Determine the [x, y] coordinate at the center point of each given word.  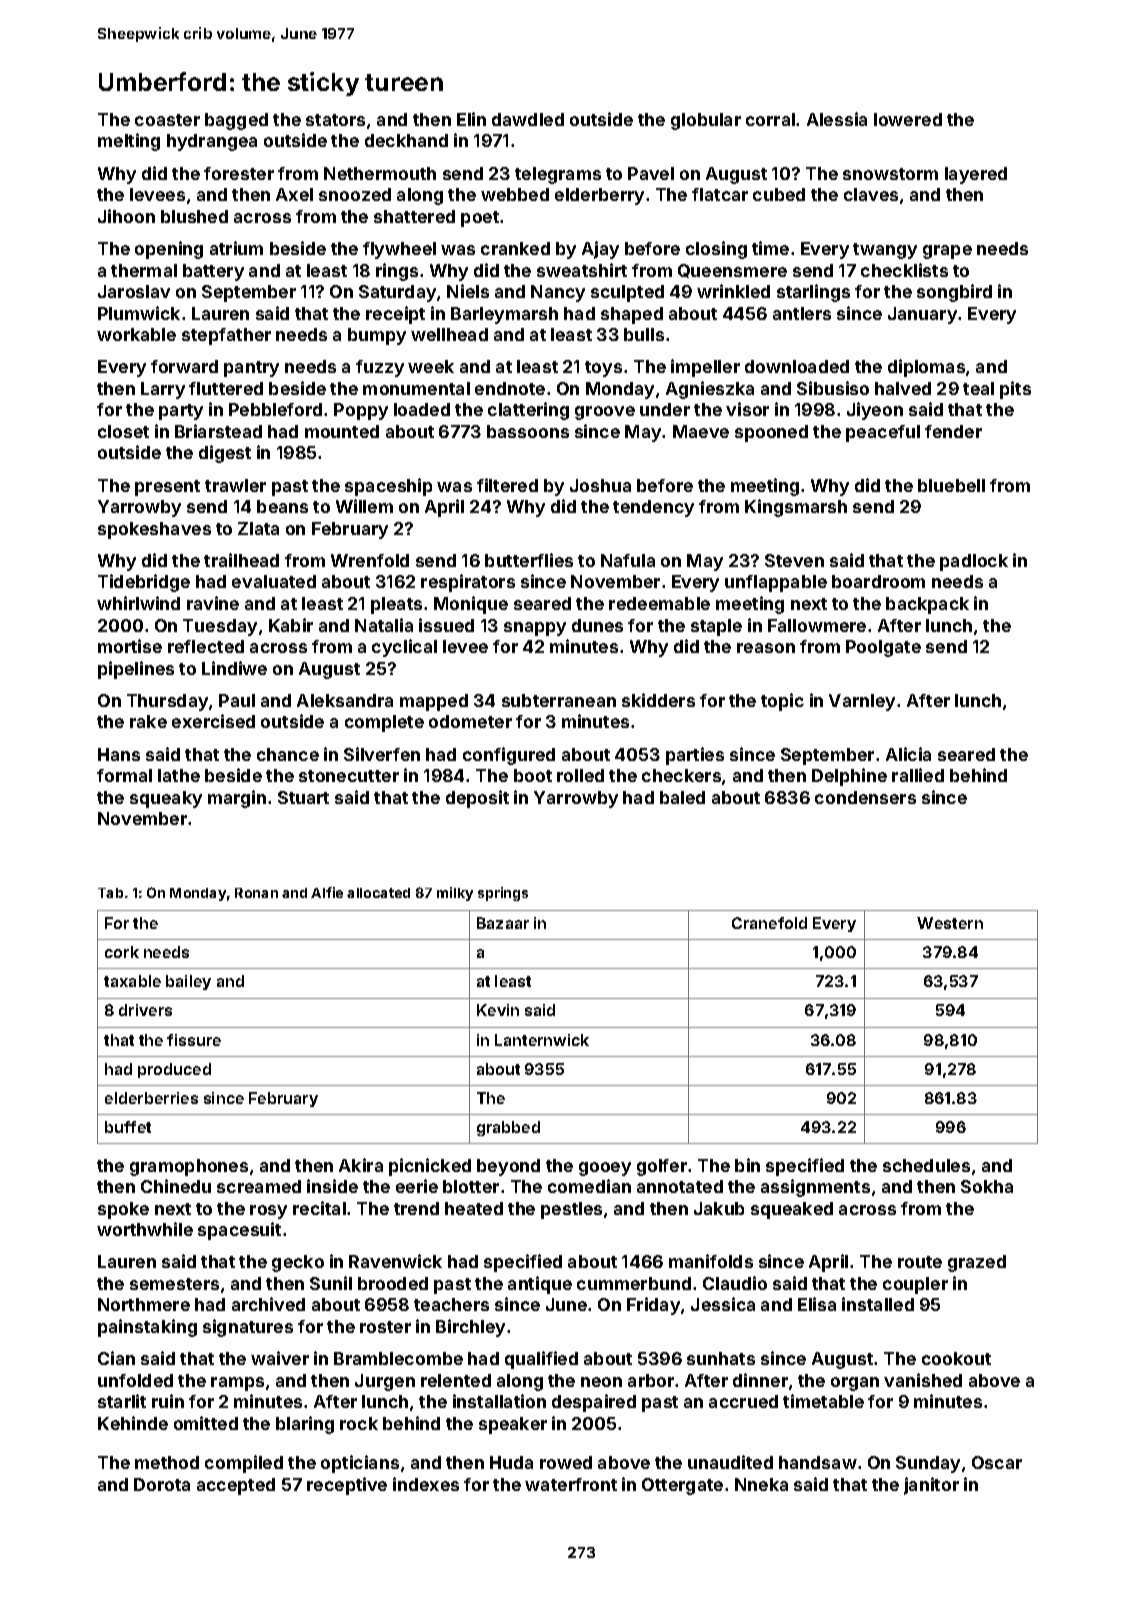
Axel [294, 194]
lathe [179, 775]
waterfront [571, 1484]
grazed [977, 1263]
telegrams [558, 175]
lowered [908, 119]
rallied [918, 775]
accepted [236, 1486]
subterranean [559, 700]
